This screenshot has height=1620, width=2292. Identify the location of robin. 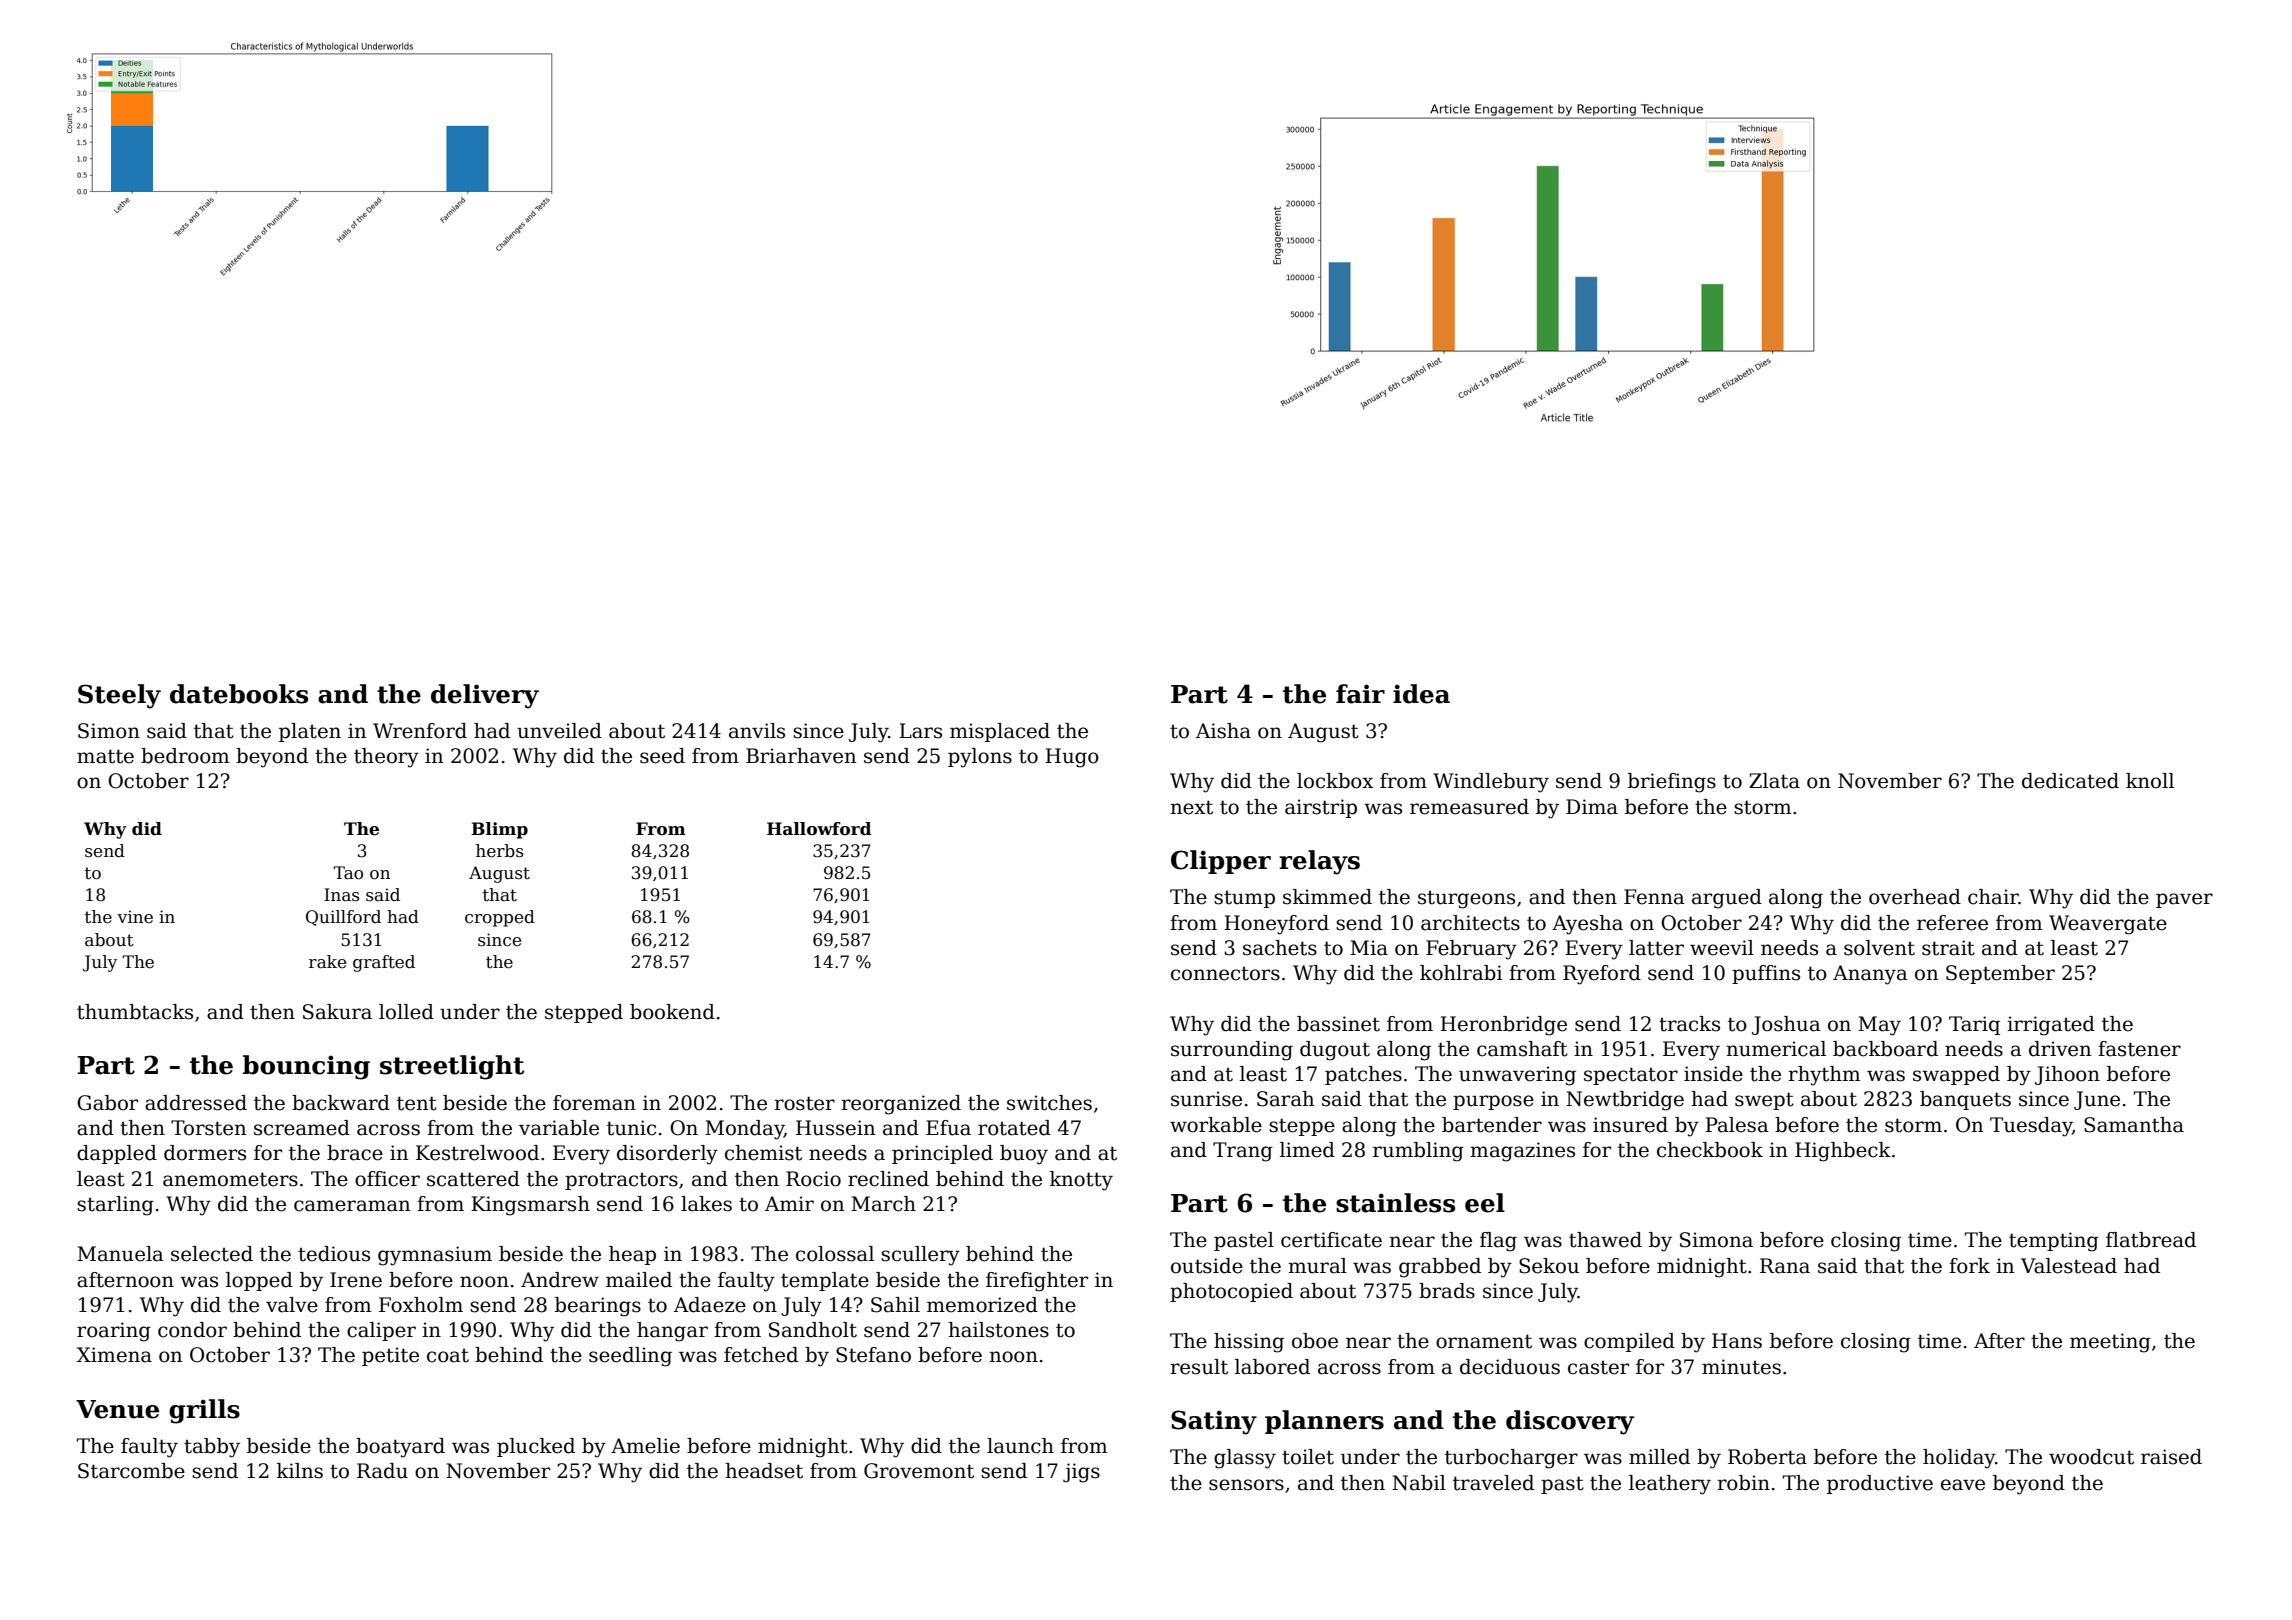
(1743, 1483).
